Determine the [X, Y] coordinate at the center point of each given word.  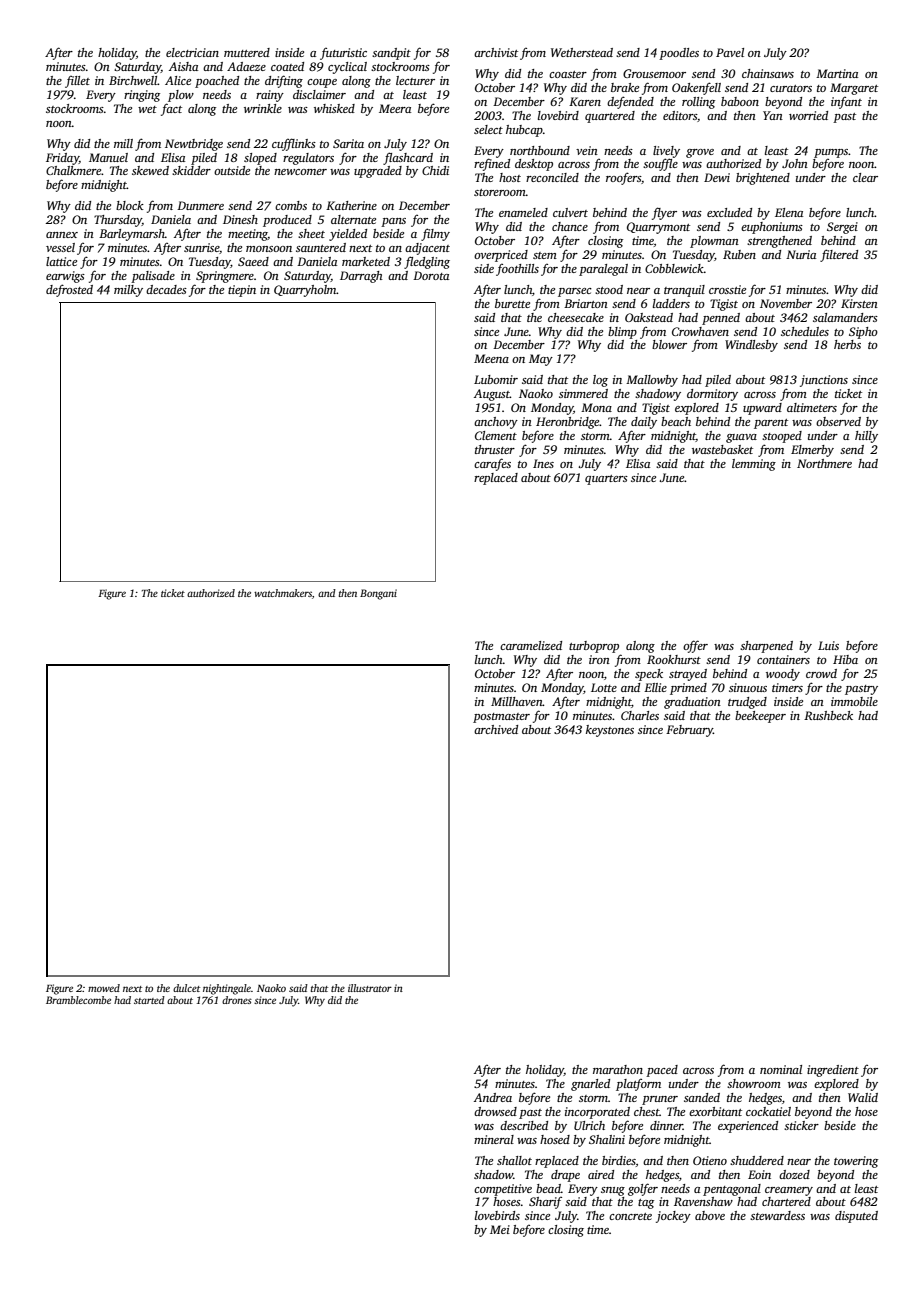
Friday [62, 159]
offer [695, 646]
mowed [104, 988]
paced [662, 1071]
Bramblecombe [78, 1000]
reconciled [552, 177]
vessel [60, 247]
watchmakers [283, 593]
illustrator [370, 988]
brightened [763, 179]
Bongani [378, 594]
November [786, 303]
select [488, 129]
